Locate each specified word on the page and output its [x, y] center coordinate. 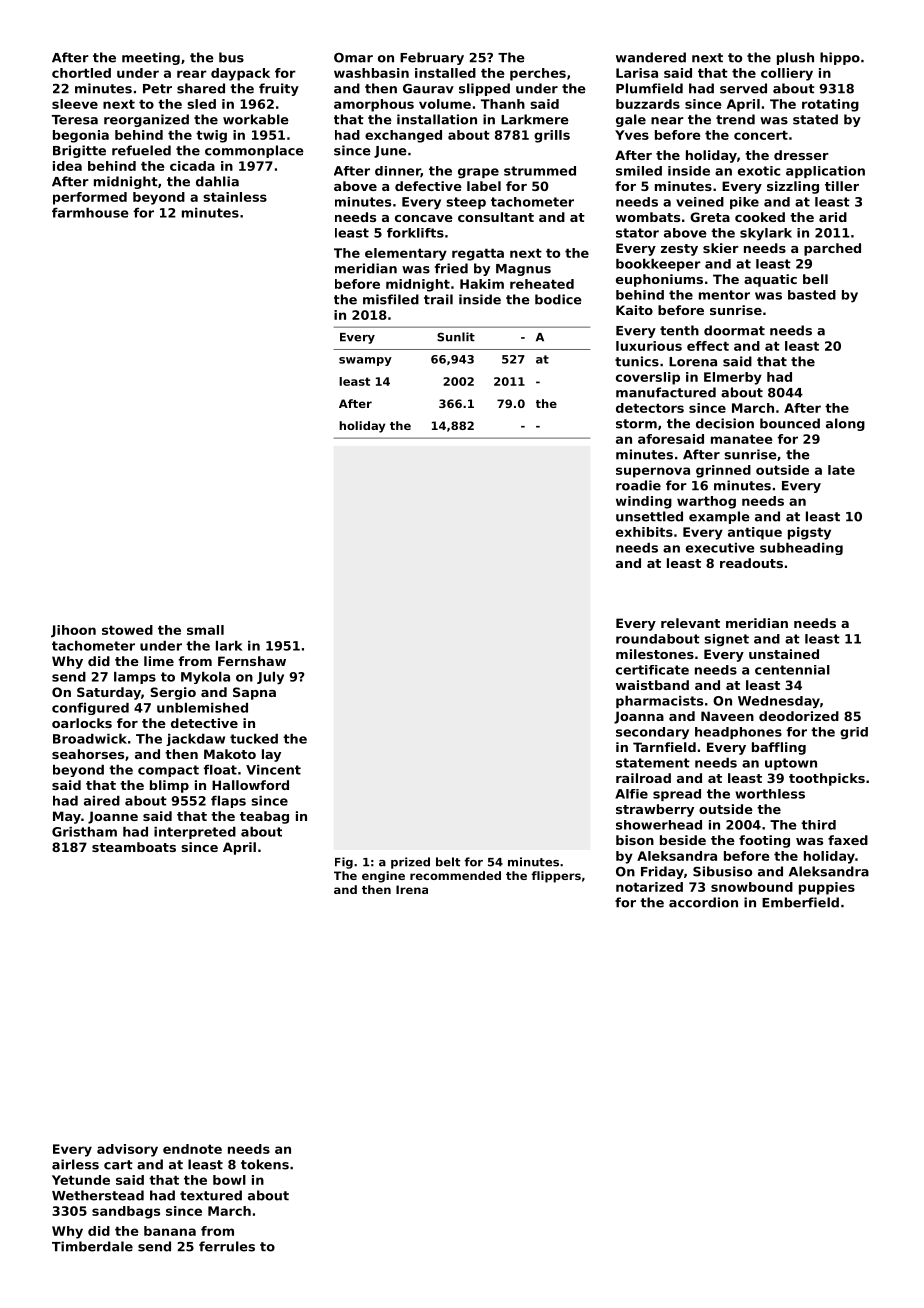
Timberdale [92, 1246]
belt [448, 862]
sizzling [793, 187]
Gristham [84, 832]
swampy [365, 361]
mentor [724, 295]
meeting [151, 58]
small [205, 630]
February [432, 58]
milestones [655, 654]
